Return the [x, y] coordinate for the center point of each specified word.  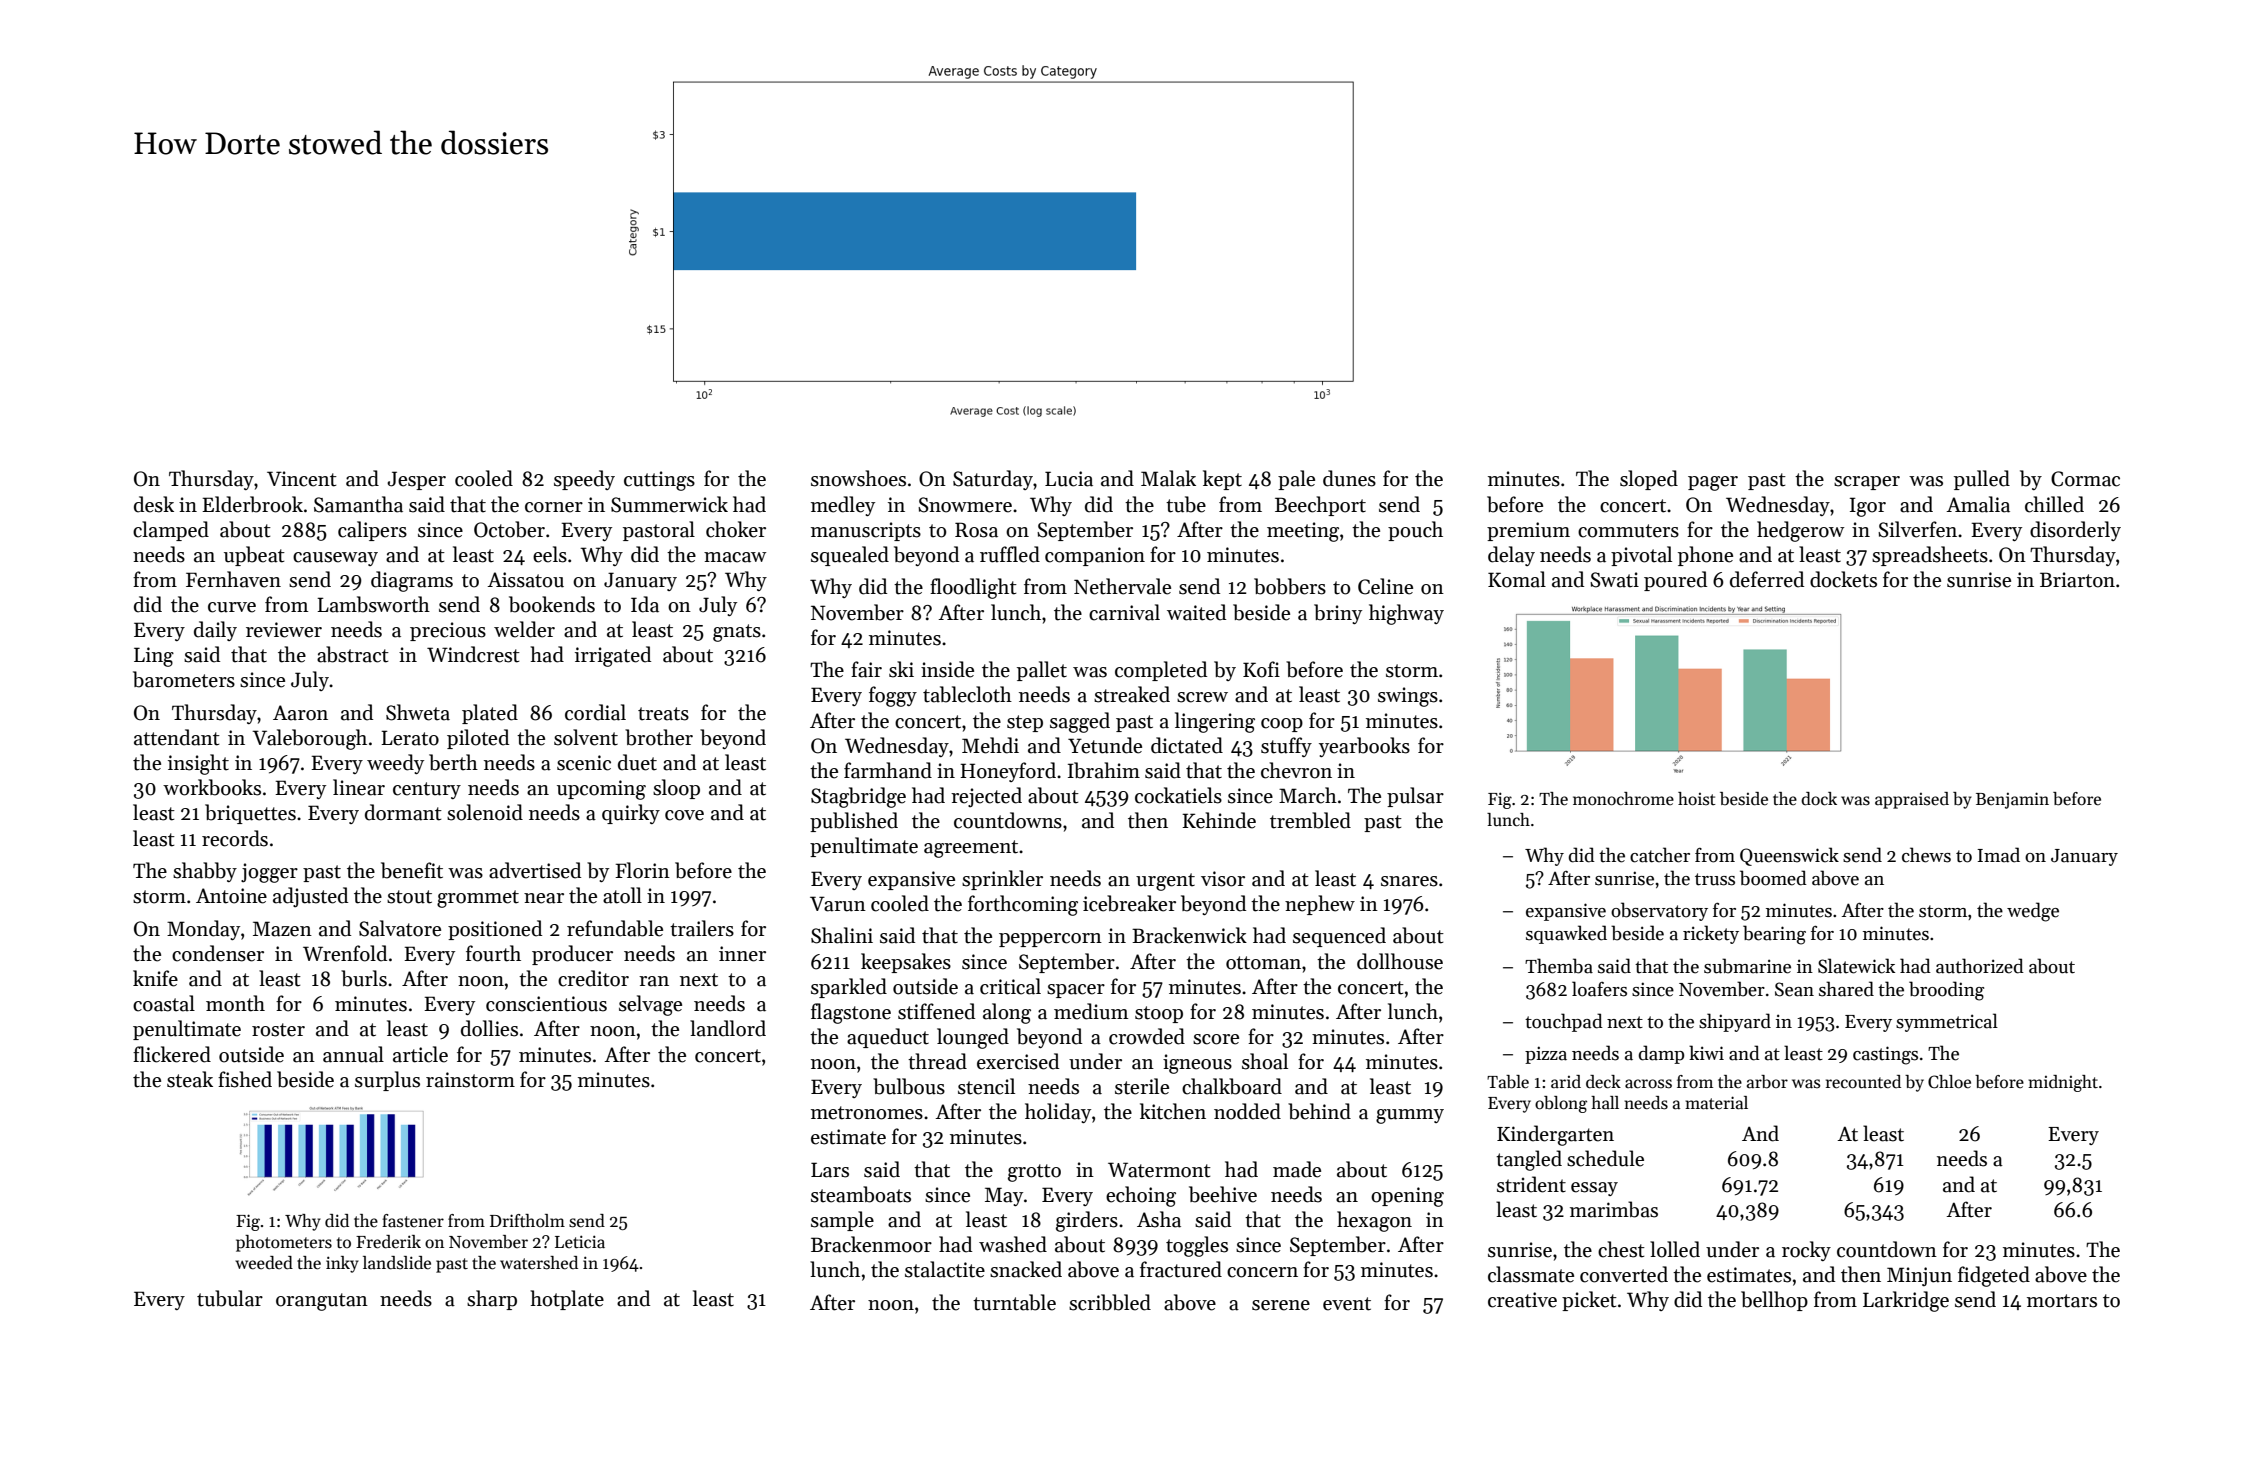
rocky [1806, 1251]
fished [245, 1079]
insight [198, 764]
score [1216, 1039]
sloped [1649, 480]
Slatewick [1856, 966]
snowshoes [858, 478]
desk [154, 504]
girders [1087, 1221]
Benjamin [2012, 800]
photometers [284, 1243]
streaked [1132, 694]
